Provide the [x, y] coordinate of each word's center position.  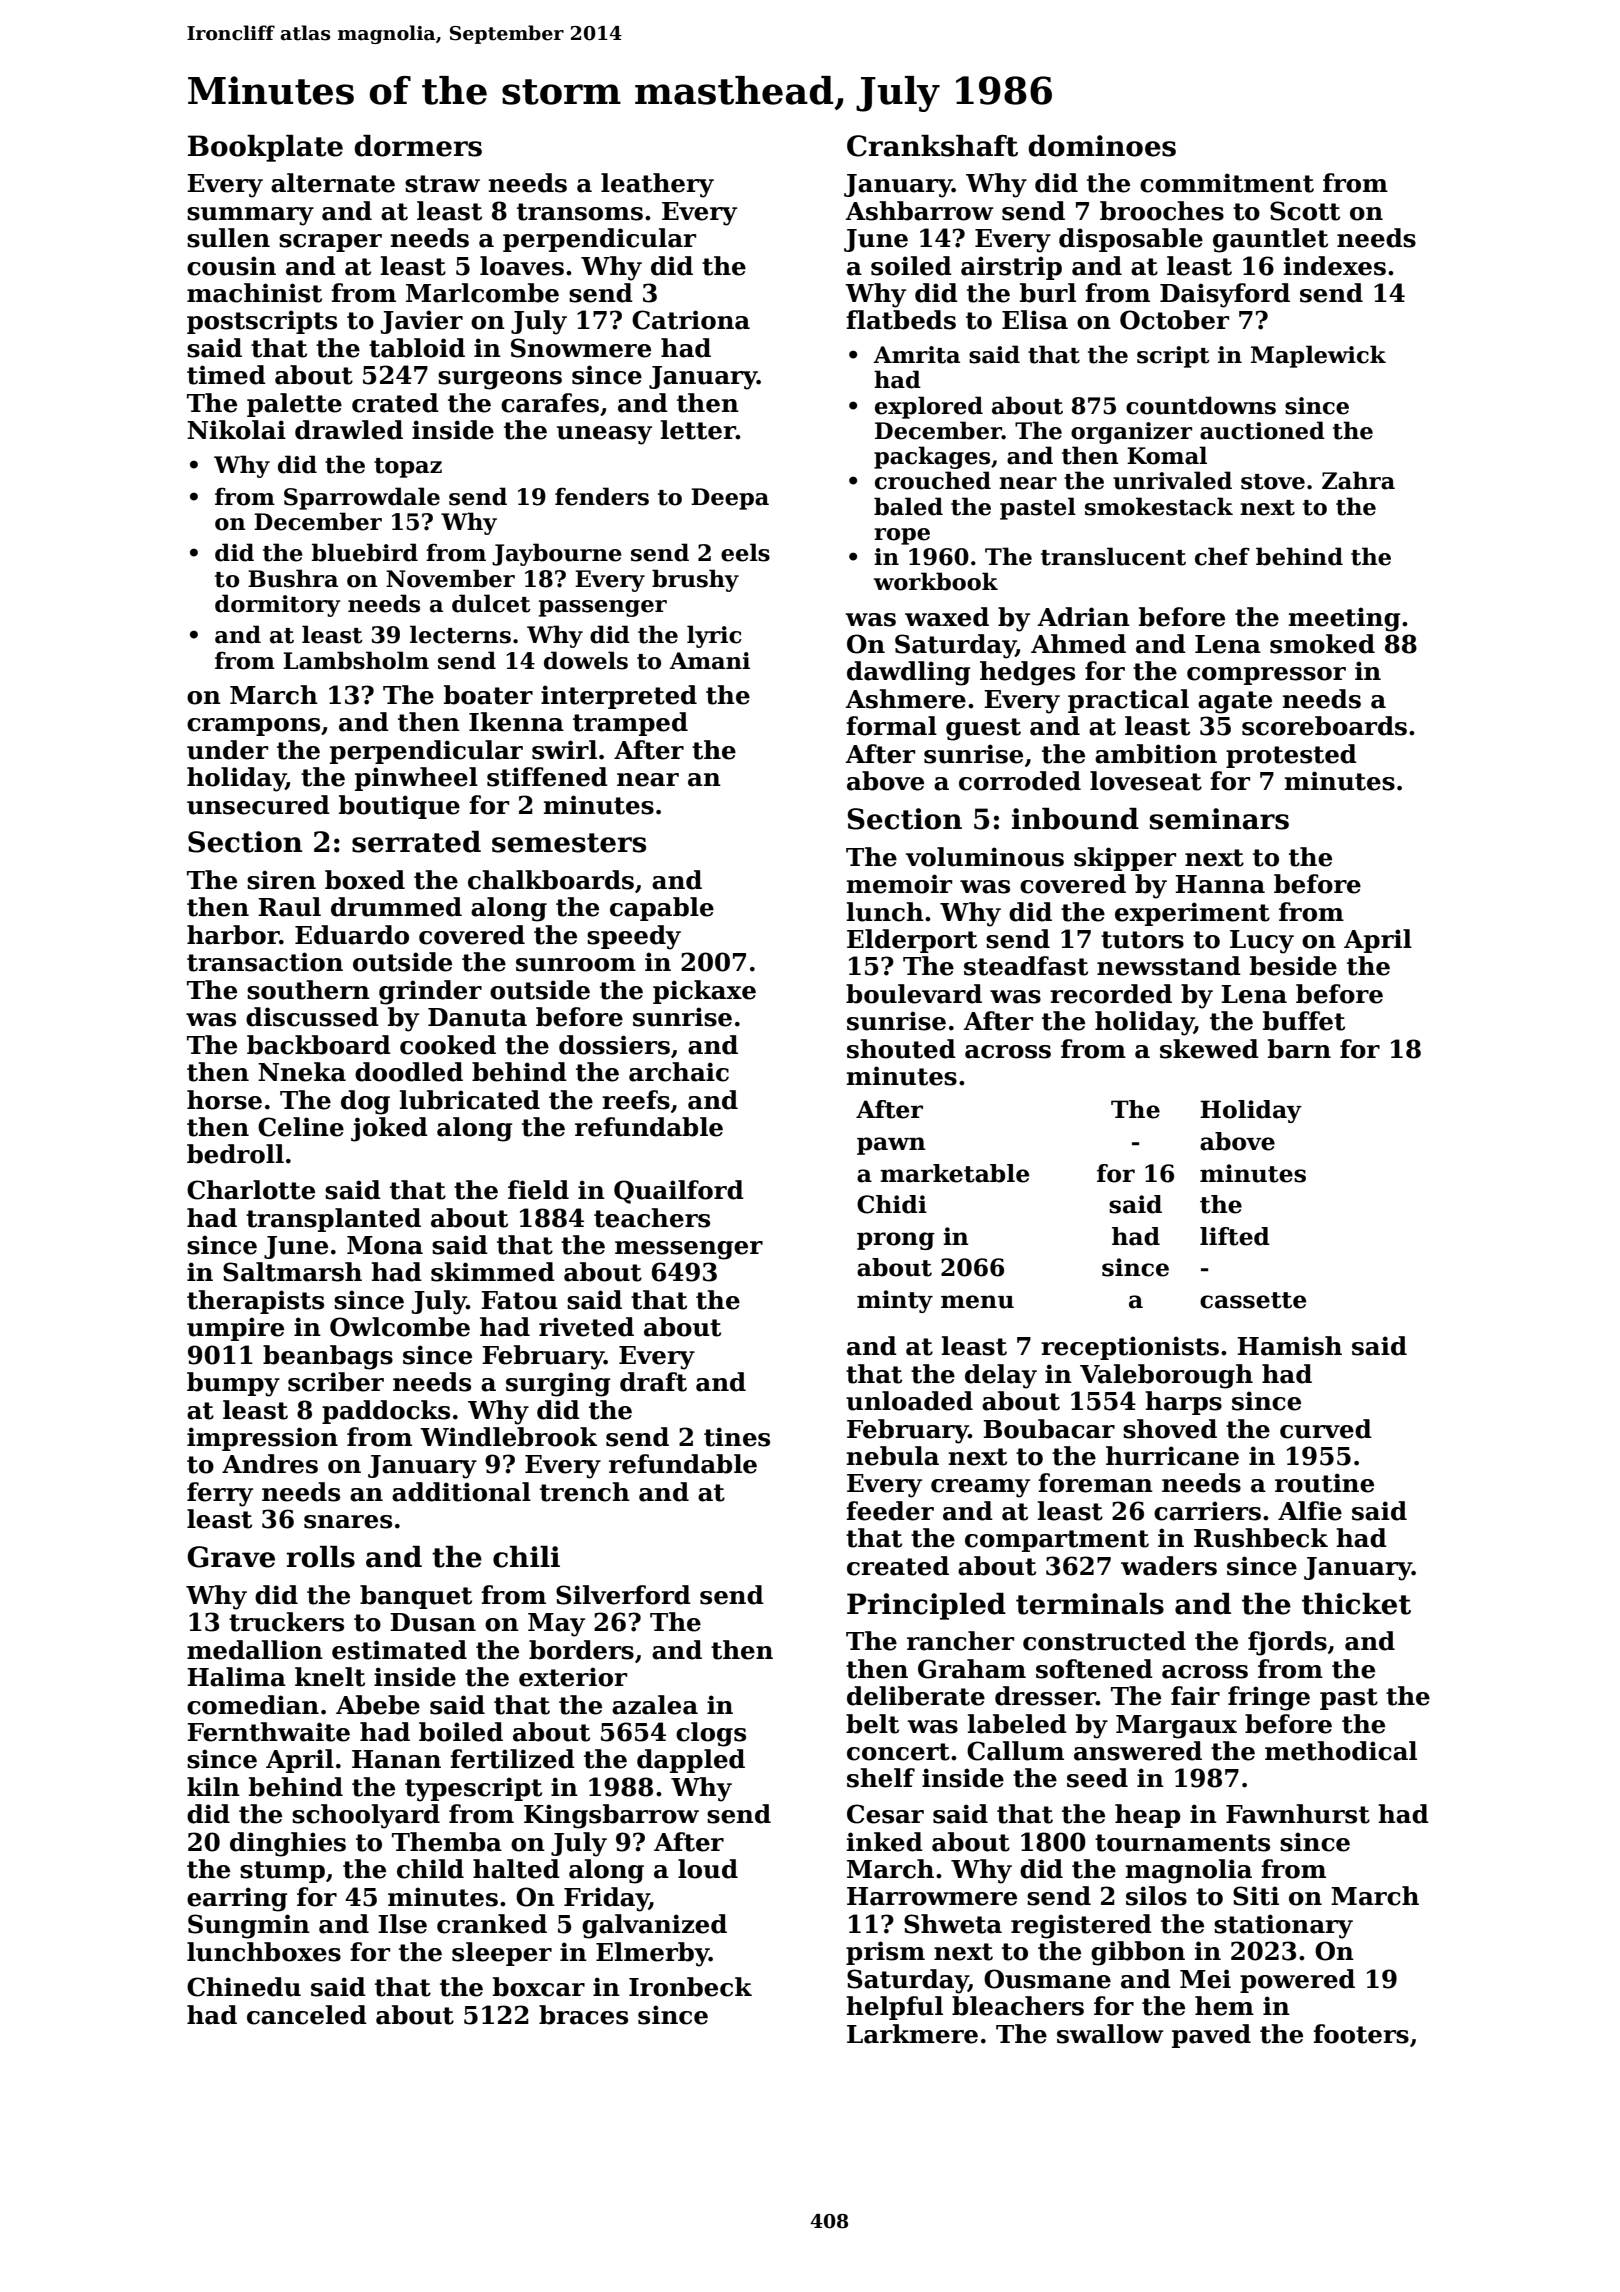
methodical [1341, 1751]
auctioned [1262, 430]
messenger [689, 1250]
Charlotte [251, 1190]
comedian [253, 1705]
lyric [714, 636]
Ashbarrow [919, 211]
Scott [1305, 211]
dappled [691, 1761]
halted [516, 1869]
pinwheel [416, 779]
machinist [254, 293]
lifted [1235, 1236]
